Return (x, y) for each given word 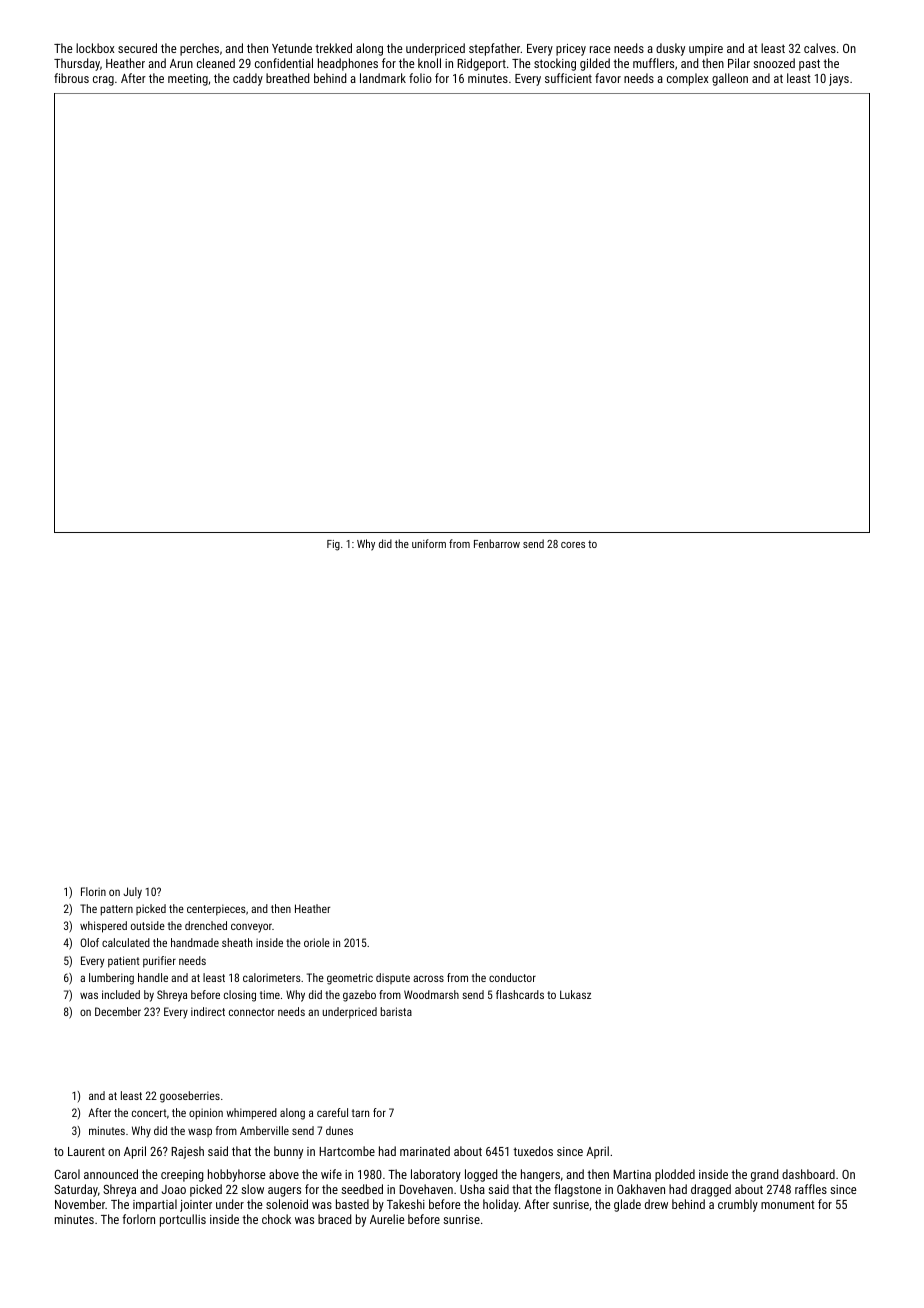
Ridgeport (481, 64)
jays (839, 80)
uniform (429, 543)
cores (573, 545)
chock (276, 1219)
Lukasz (575, 994)
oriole (317, 942)
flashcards (520, 994)
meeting (188, 80)
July (132, 893)
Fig (333, 545)
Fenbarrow (497, 543)
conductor (512, 977)
